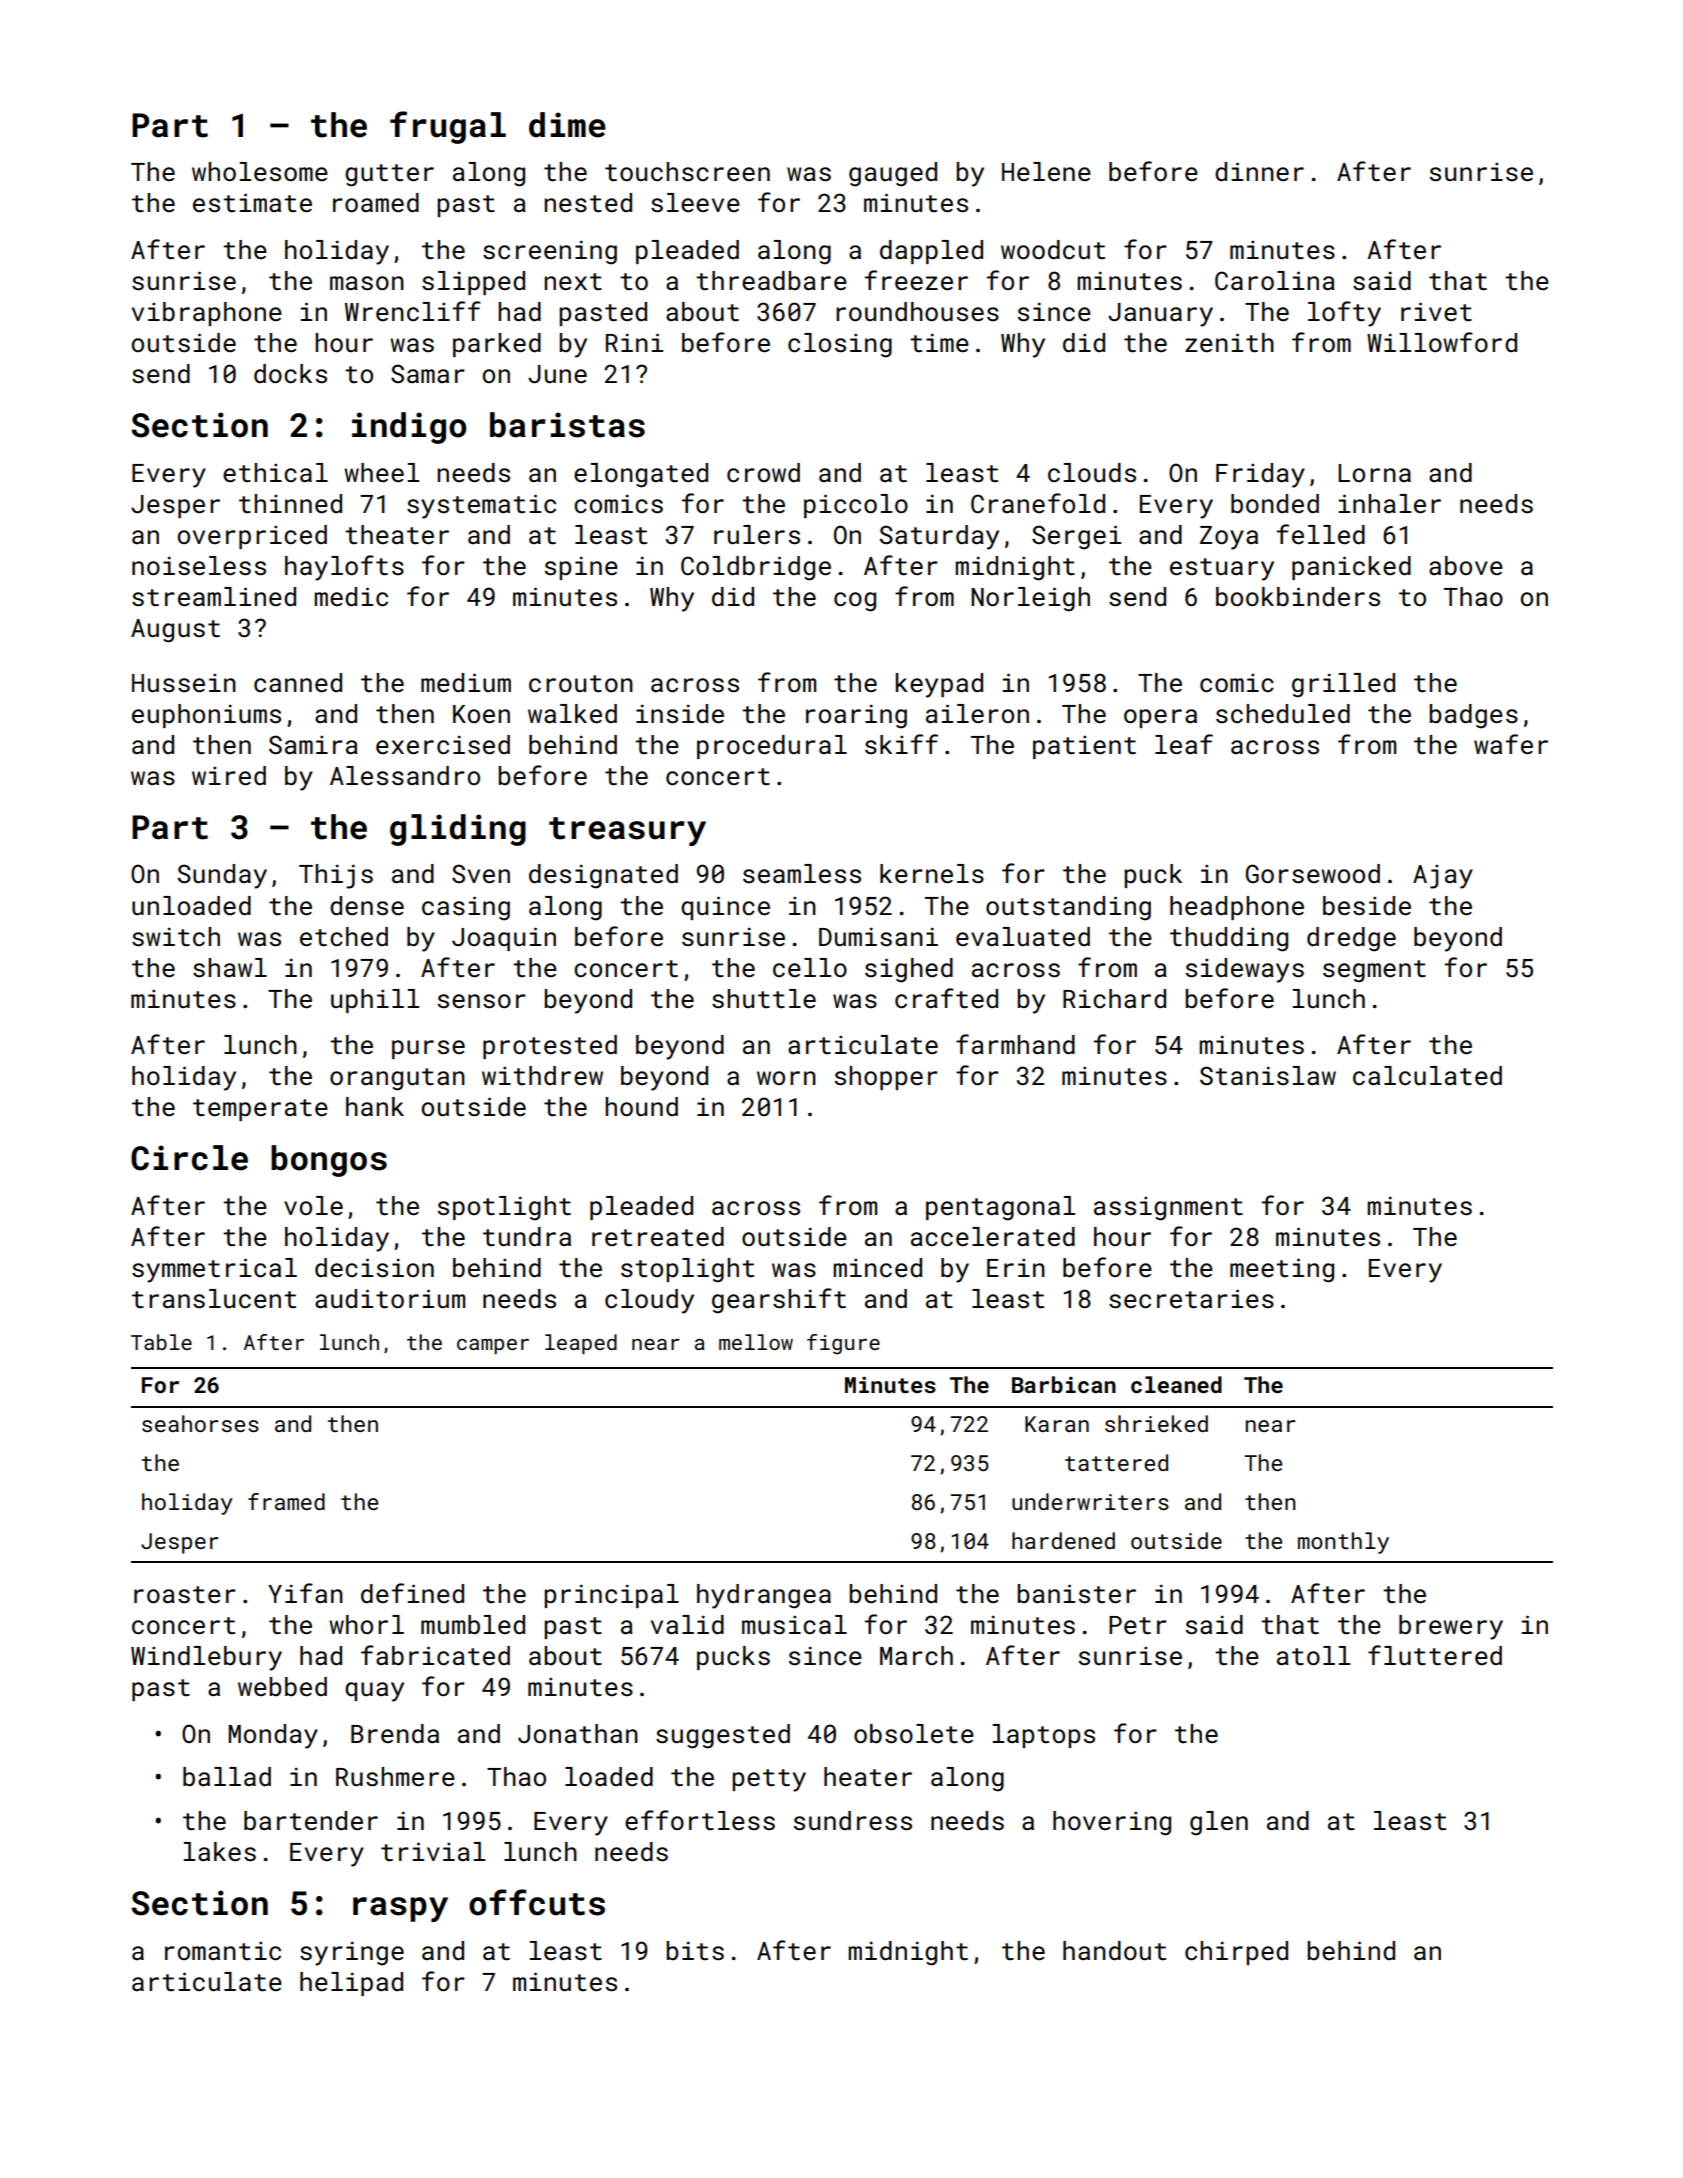 The height and width of the document is (2178, 1683). Describe the element at coordinates (1191, 1299) in the document. I see `secretaries` at that location.
